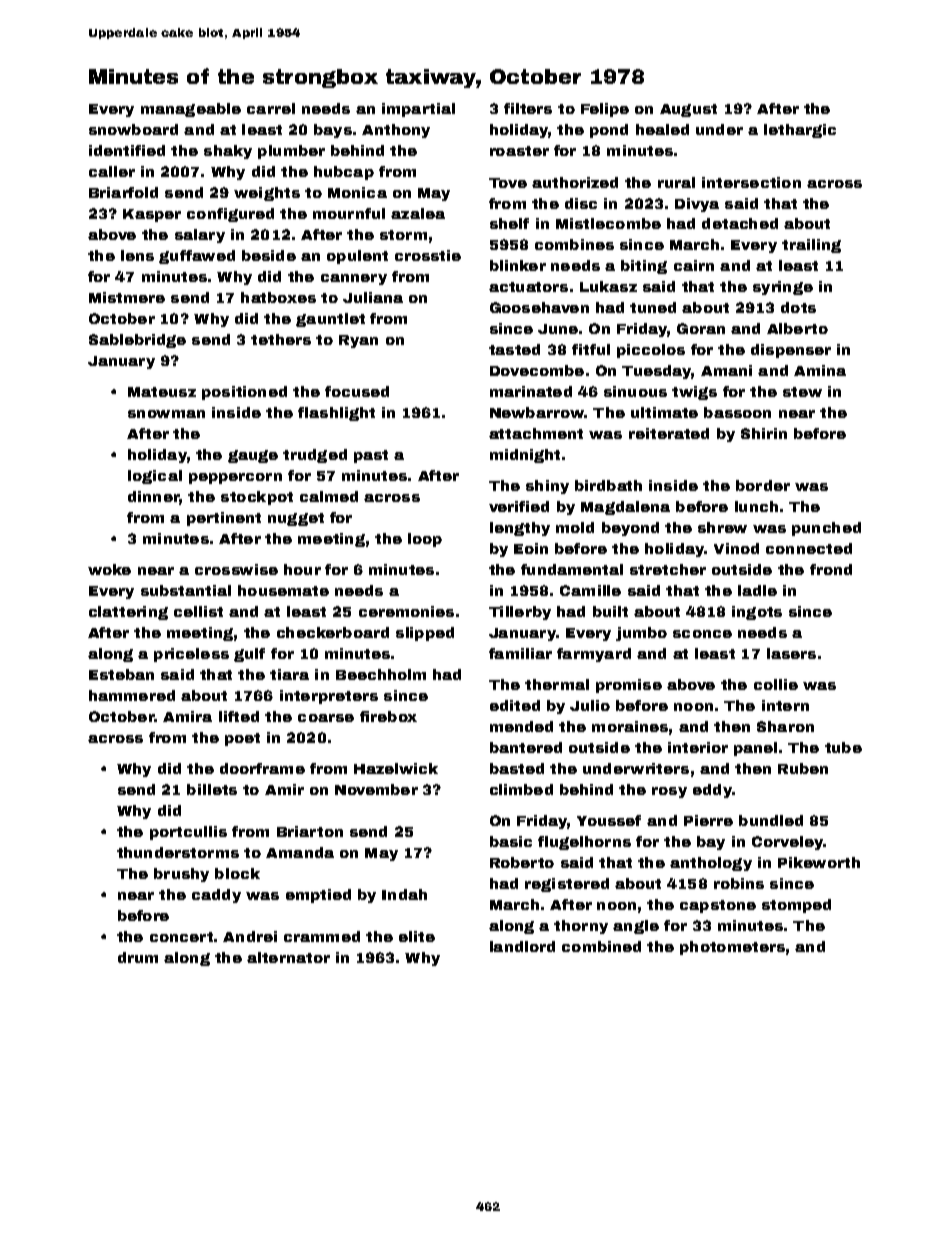 Image resolution: width=952 pixels, height=1233 pixels. What do you see at coordinates (732, 948) in the image?
I see `photometers` at bounding box center [732, 948].
